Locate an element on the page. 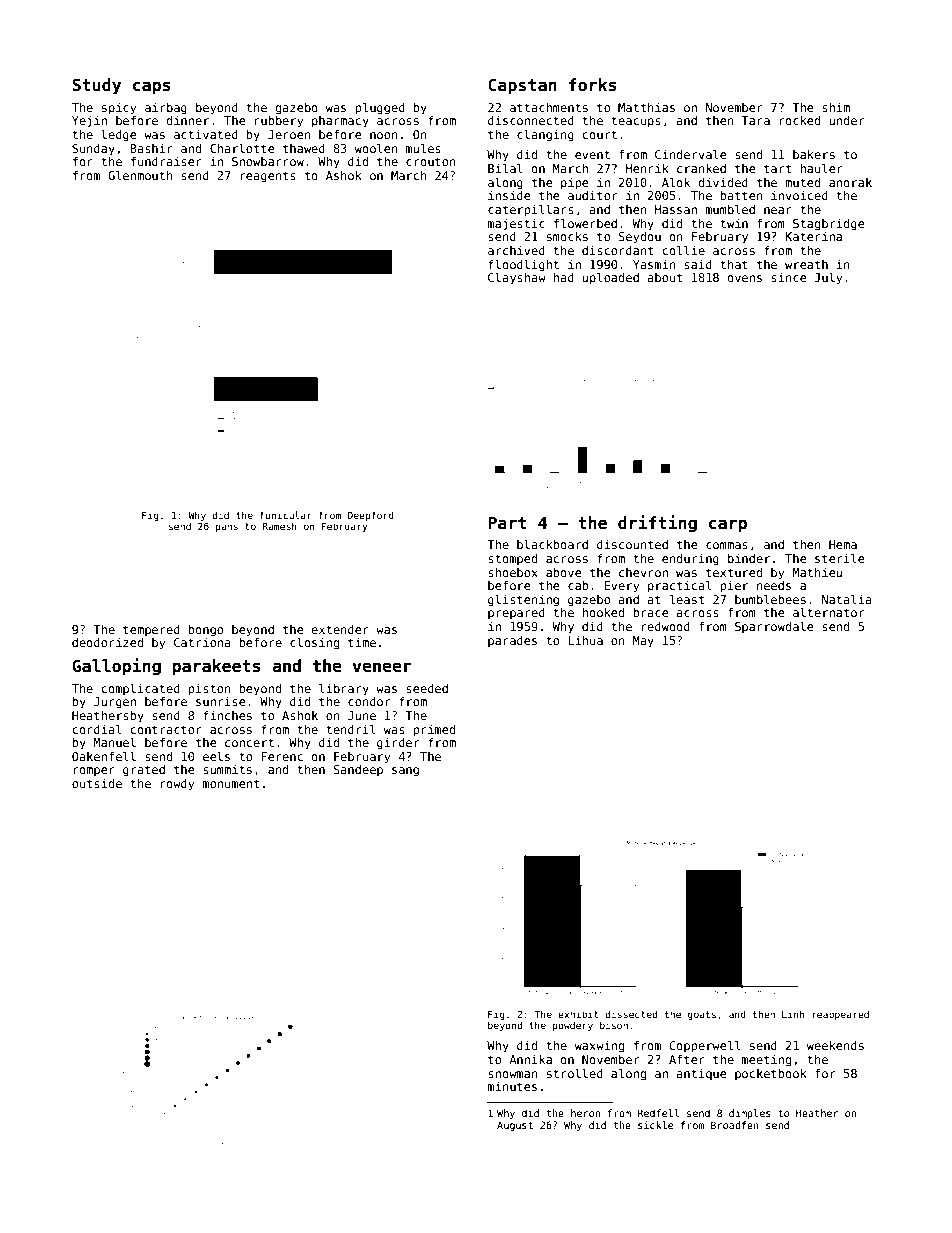 The width and height of the image is (952, 1233). Sparrowdale is located at coordinates (774, 627).
